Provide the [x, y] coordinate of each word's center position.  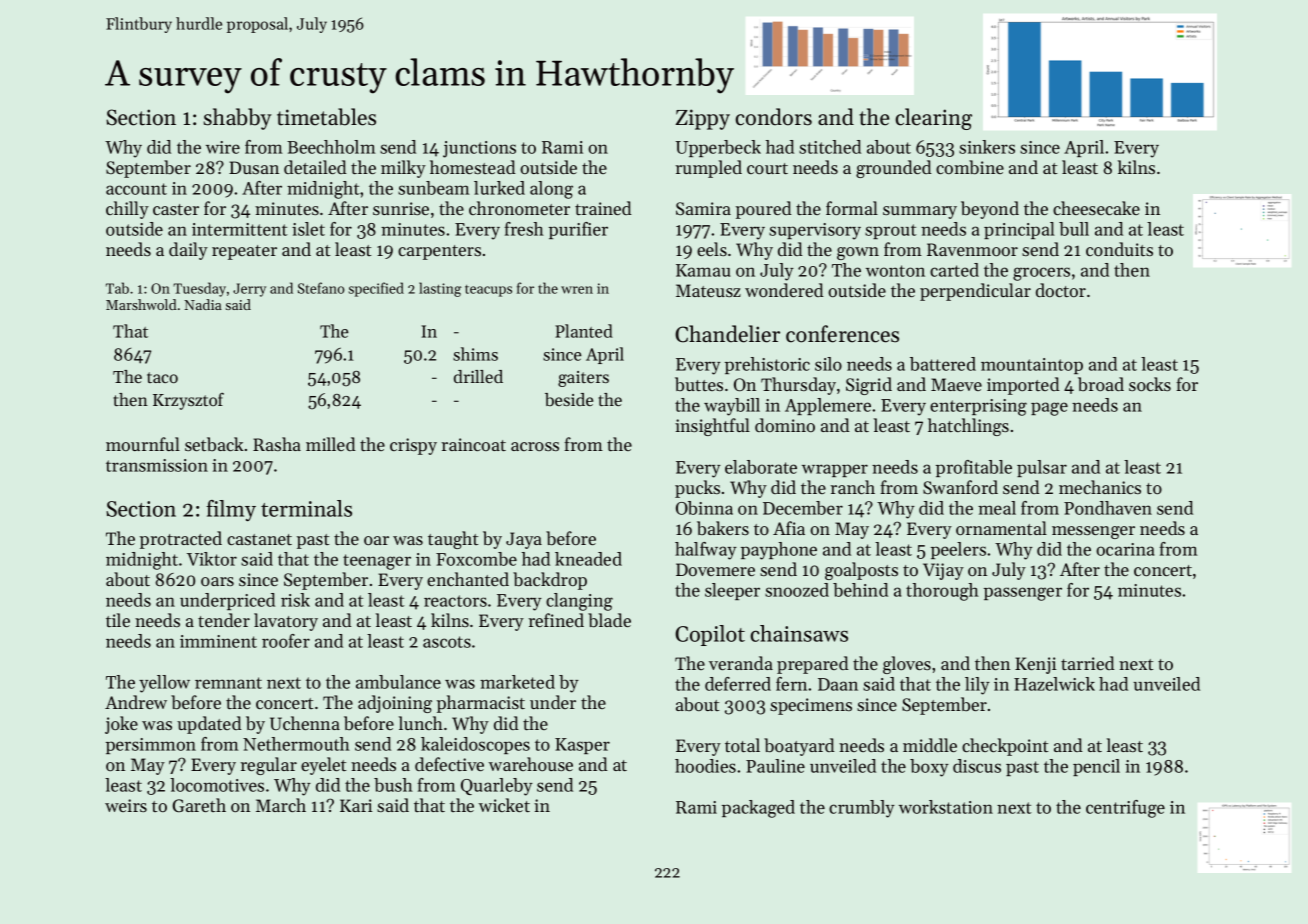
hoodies [705, 766]
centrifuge [1125, 809]
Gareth [199, 805]
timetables [326, 117]
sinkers [987, 147]
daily [188, 251]
